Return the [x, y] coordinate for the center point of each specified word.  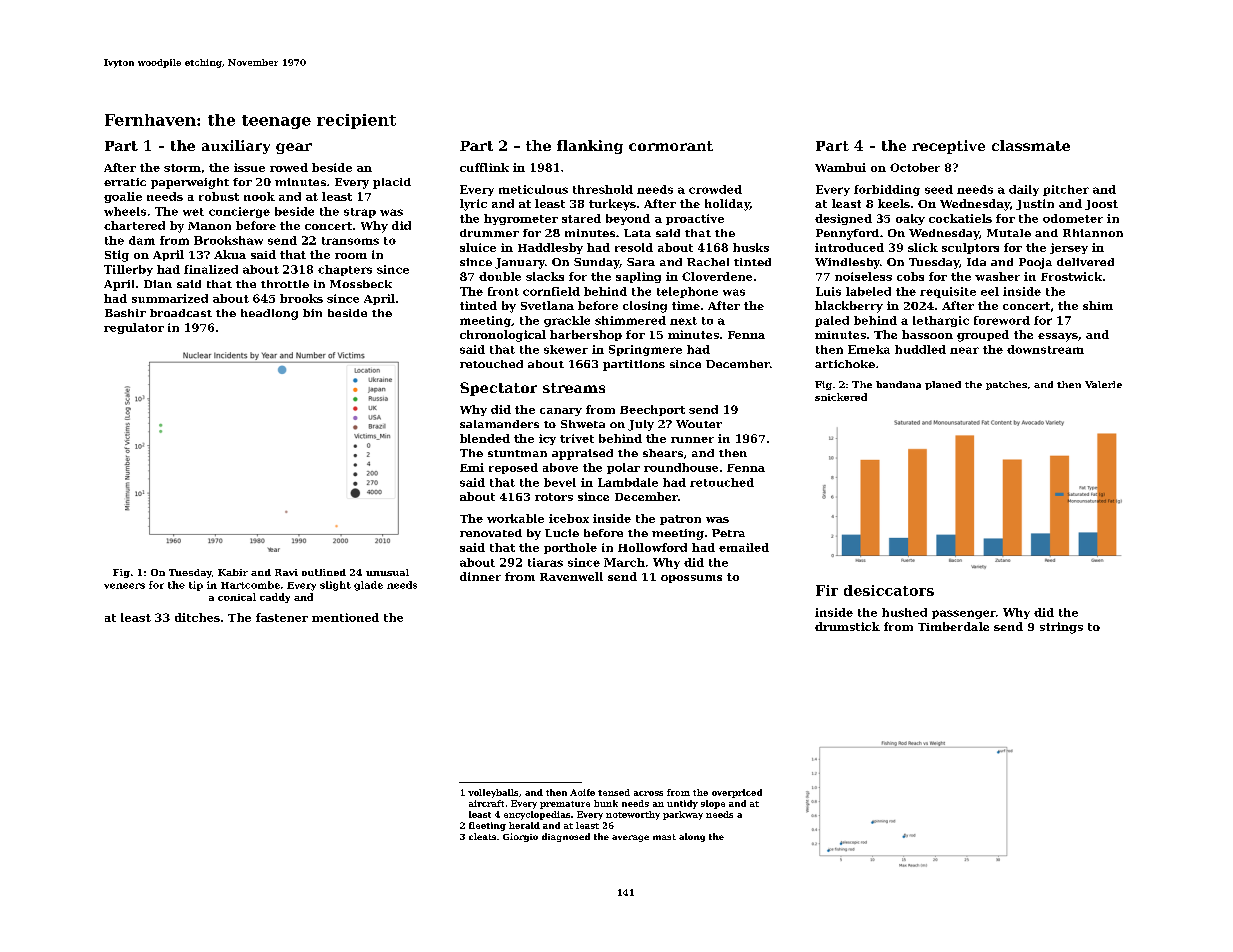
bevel [560, 482]
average [630, 838]
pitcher [1066, 190]
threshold [603, 189]
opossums [691, 579]
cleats [482, 836]
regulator [134, 328]
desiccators [889, 590]
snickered [841, 397]
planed [943, 385]
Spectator [498, 389]
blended [485, 438]
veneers [124, 586]
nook [259, 196]
